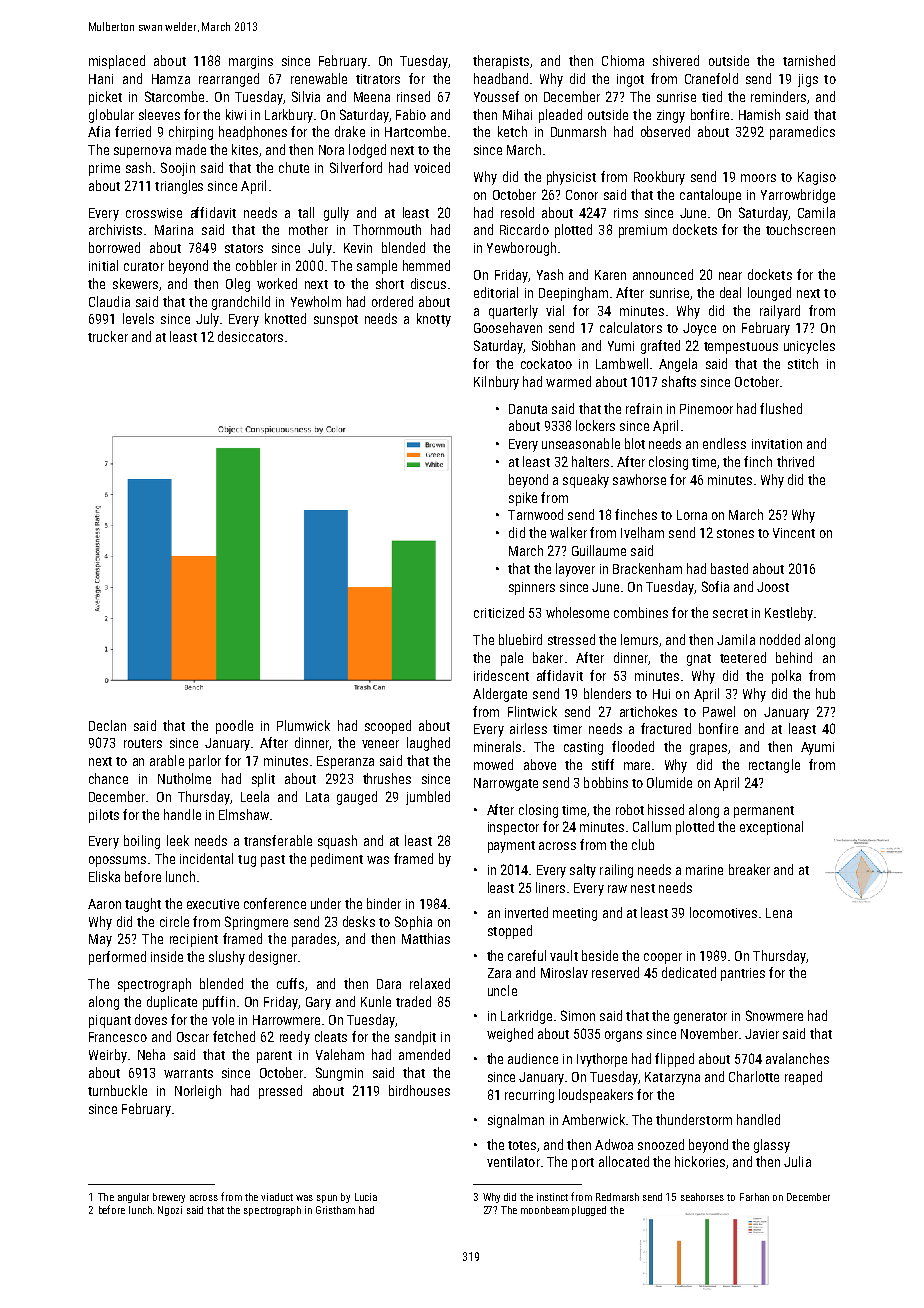  Describe the element at coordinates (496, 383) in the screenshot. I see `Kilnbury` at that location.
